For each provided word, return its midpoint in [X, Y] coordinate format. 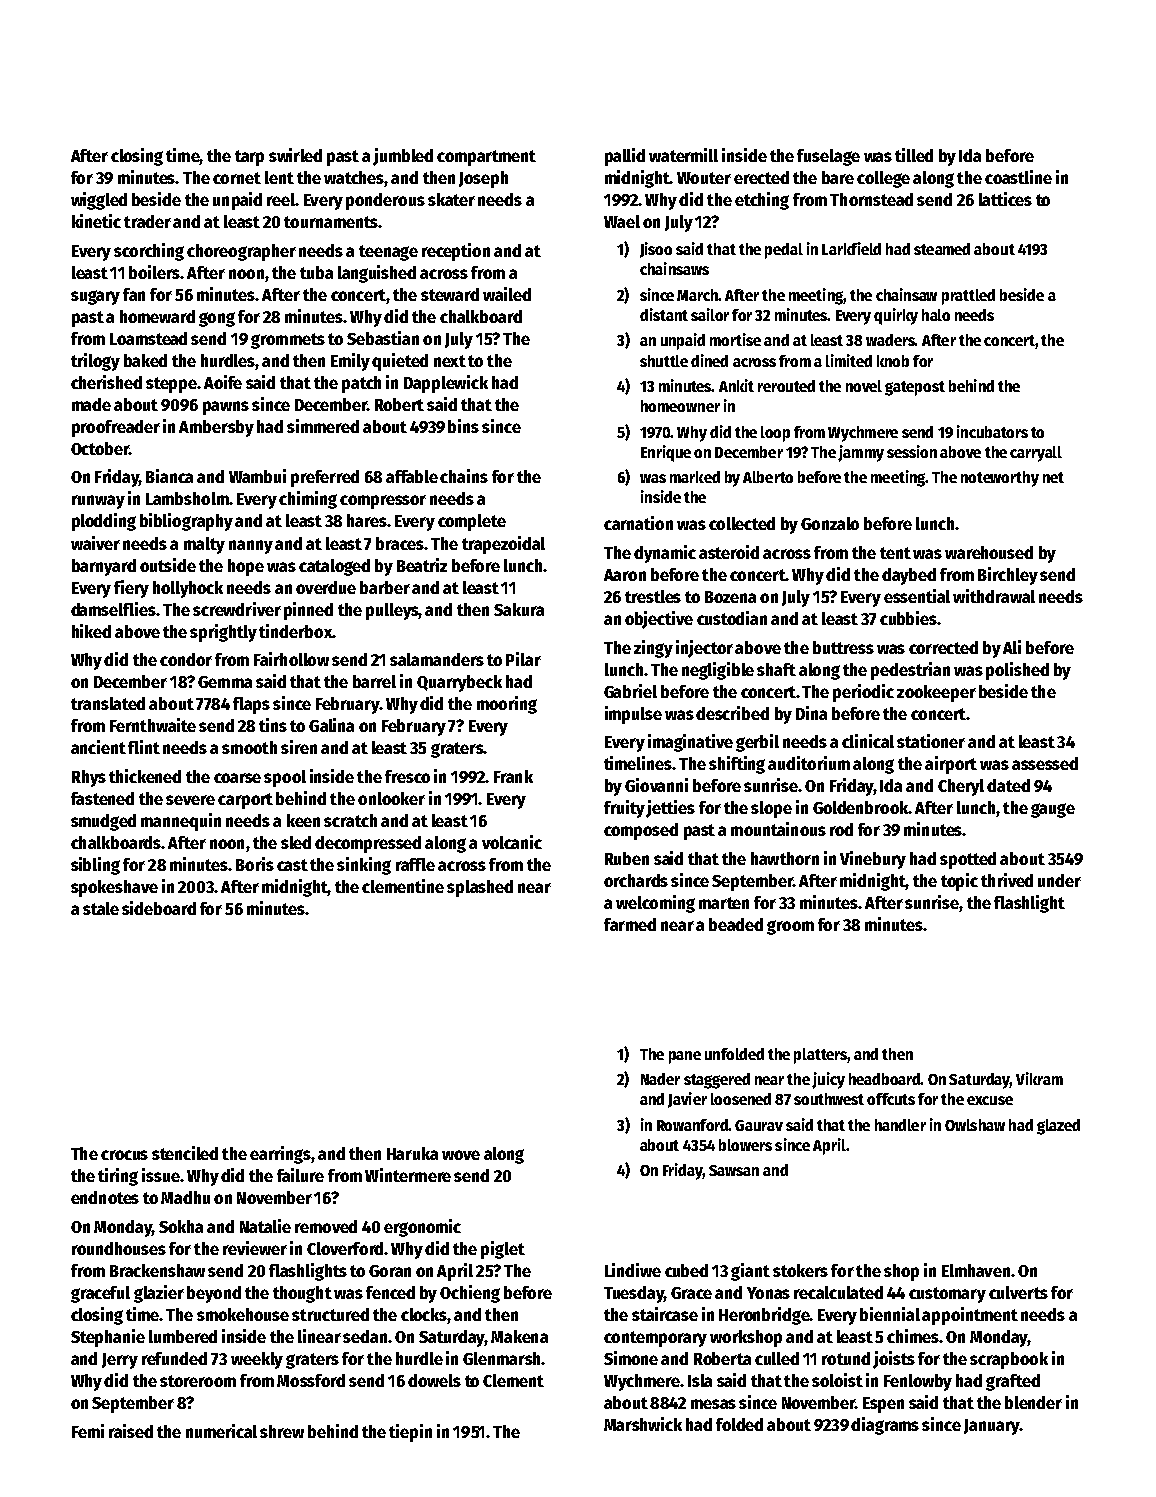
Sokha [181, 1226]
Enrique [666, 453]
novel [864, 386]
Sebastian [383, 338]
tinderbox [295, 631]
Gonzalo [830, 523]
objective [659, 620]
